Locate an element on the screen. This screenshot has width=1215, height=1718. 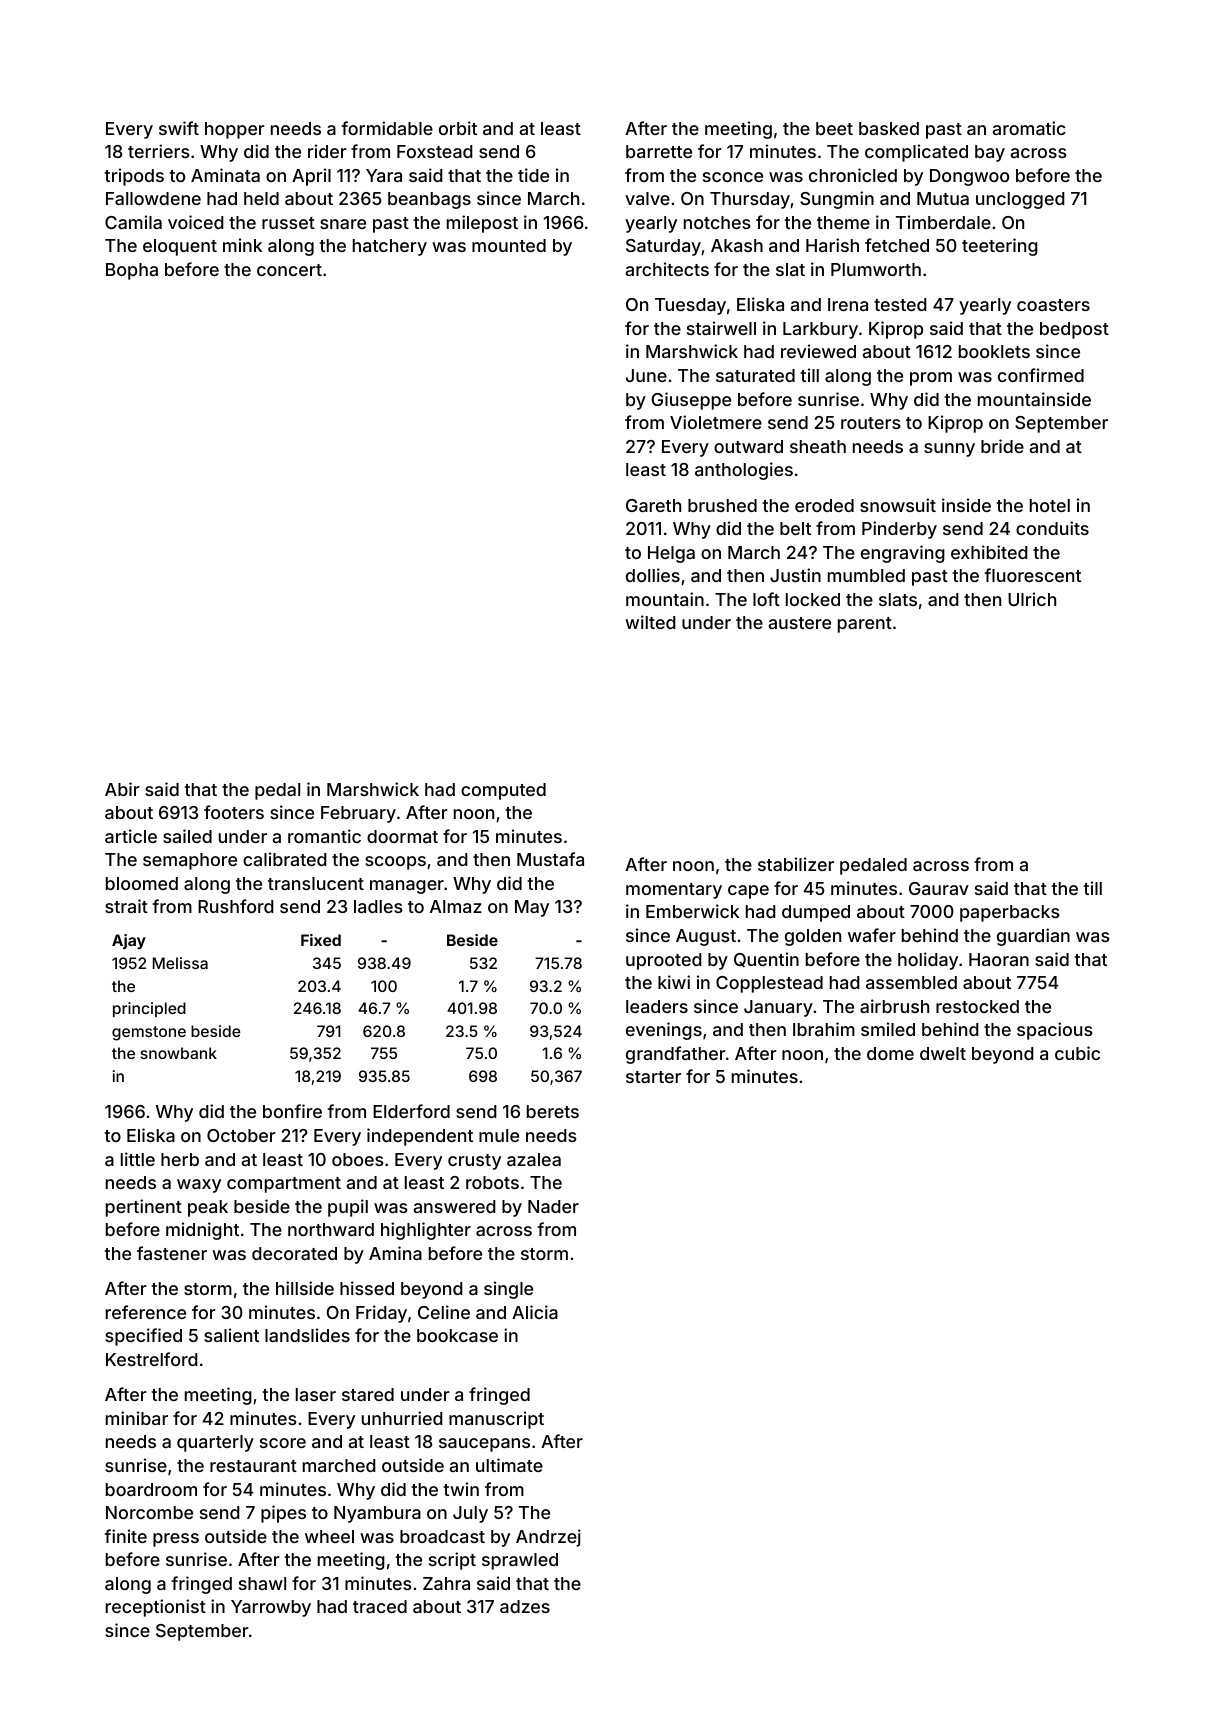
hatchery is located at coordinates (390, 247).
